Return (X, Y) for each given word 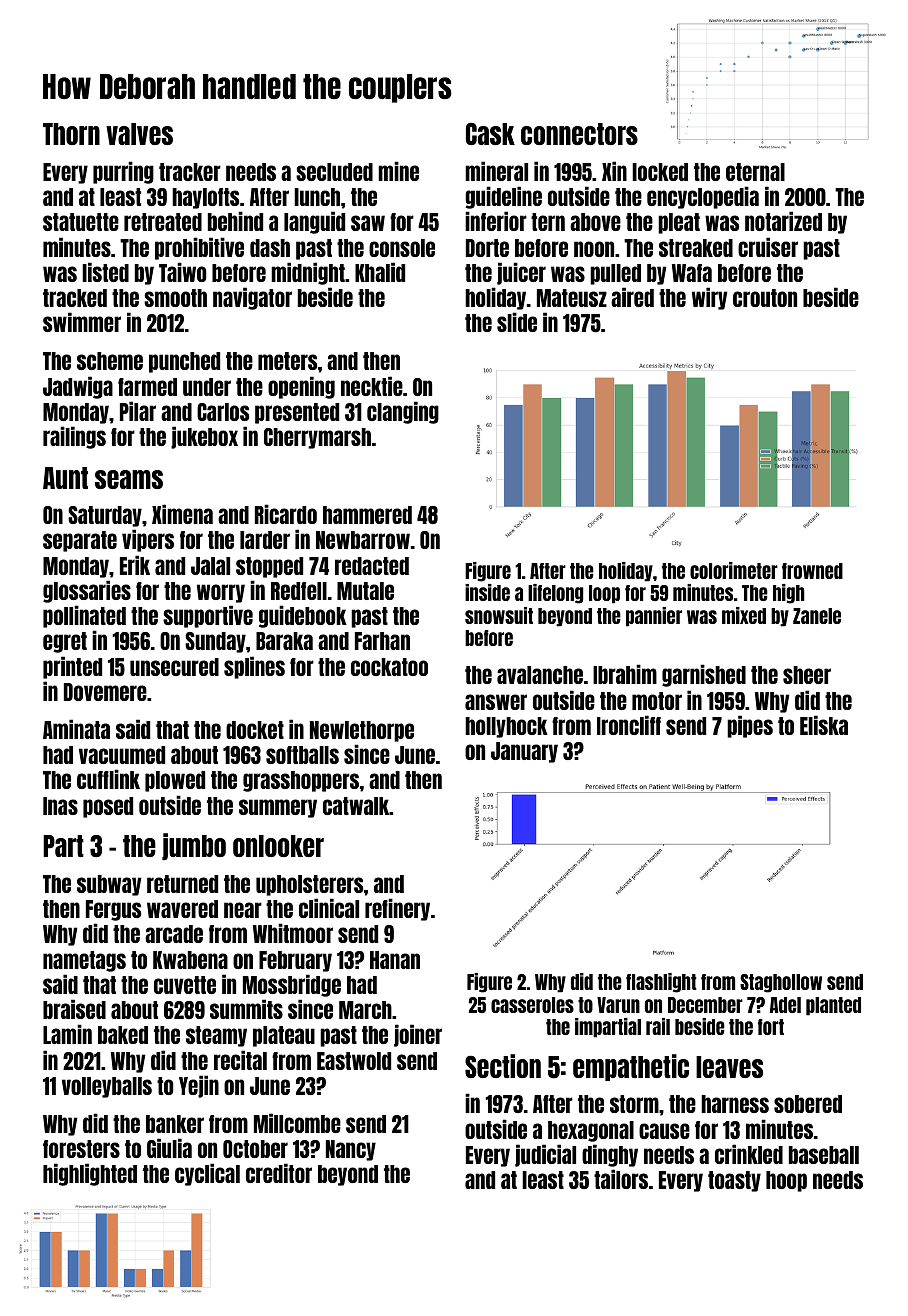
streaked (696, 248)
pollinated (84, 616)
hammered (367, 515)
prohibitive (199, 248)
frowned (812, 571)
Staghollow (781, 983)
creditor (279, 1173)
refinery (397, 909)
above (595, 222)
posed (108, 807)
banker (175, 1124)
